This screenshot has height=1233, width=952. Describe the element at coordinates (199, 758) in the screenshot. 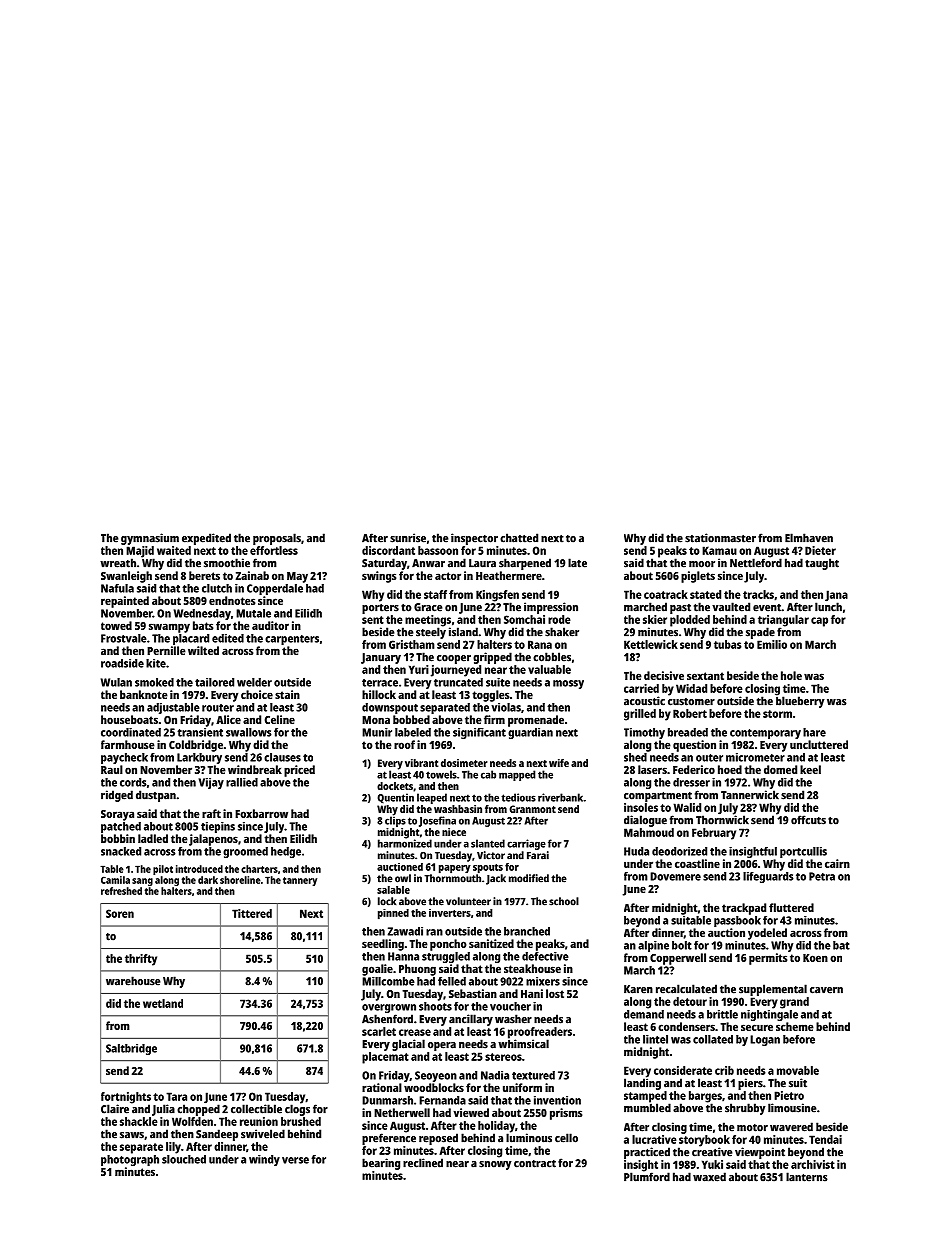

I see `Larkbury` at that location.
